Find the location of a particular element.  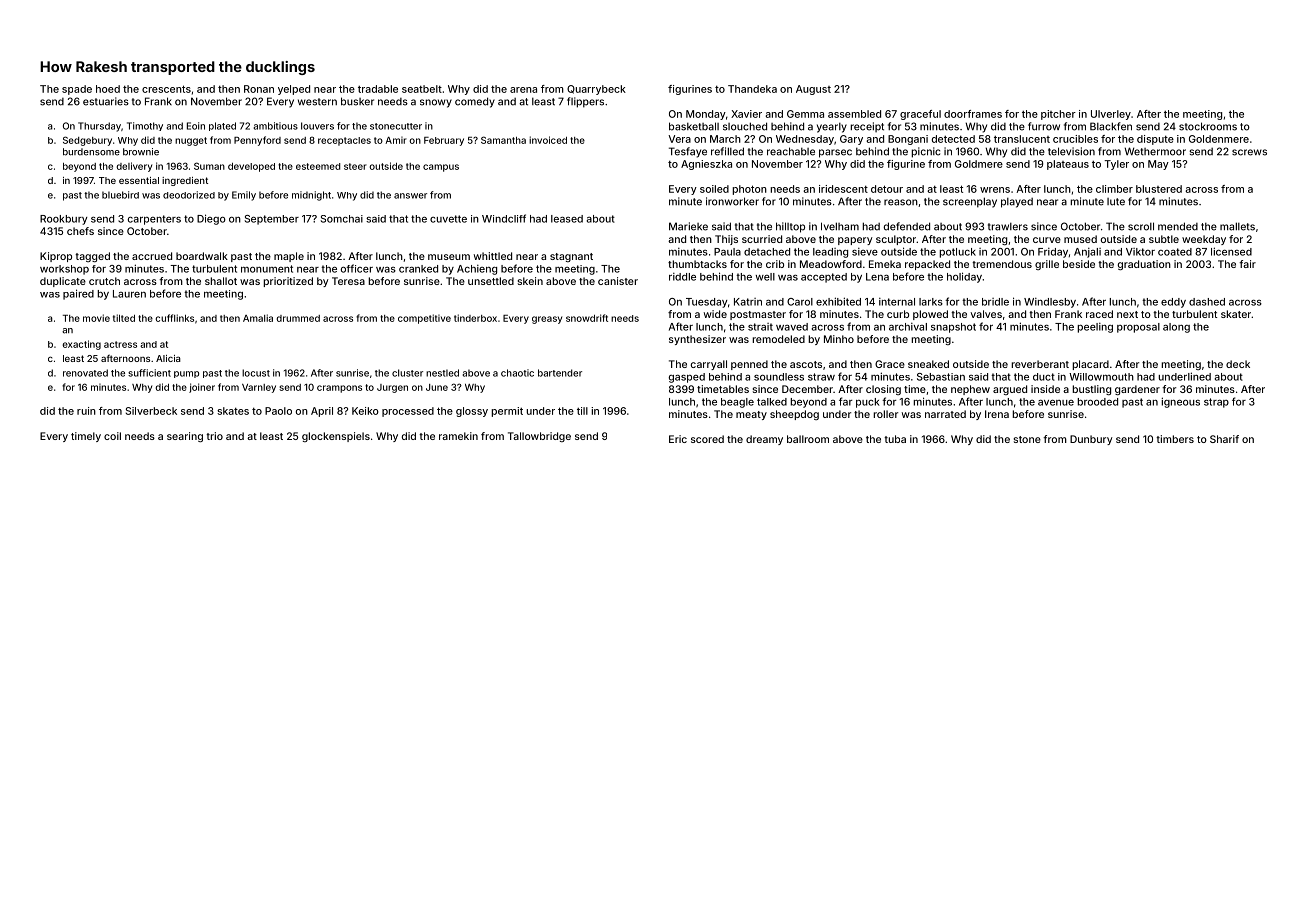

television is located at coordinates (1071, 151).
